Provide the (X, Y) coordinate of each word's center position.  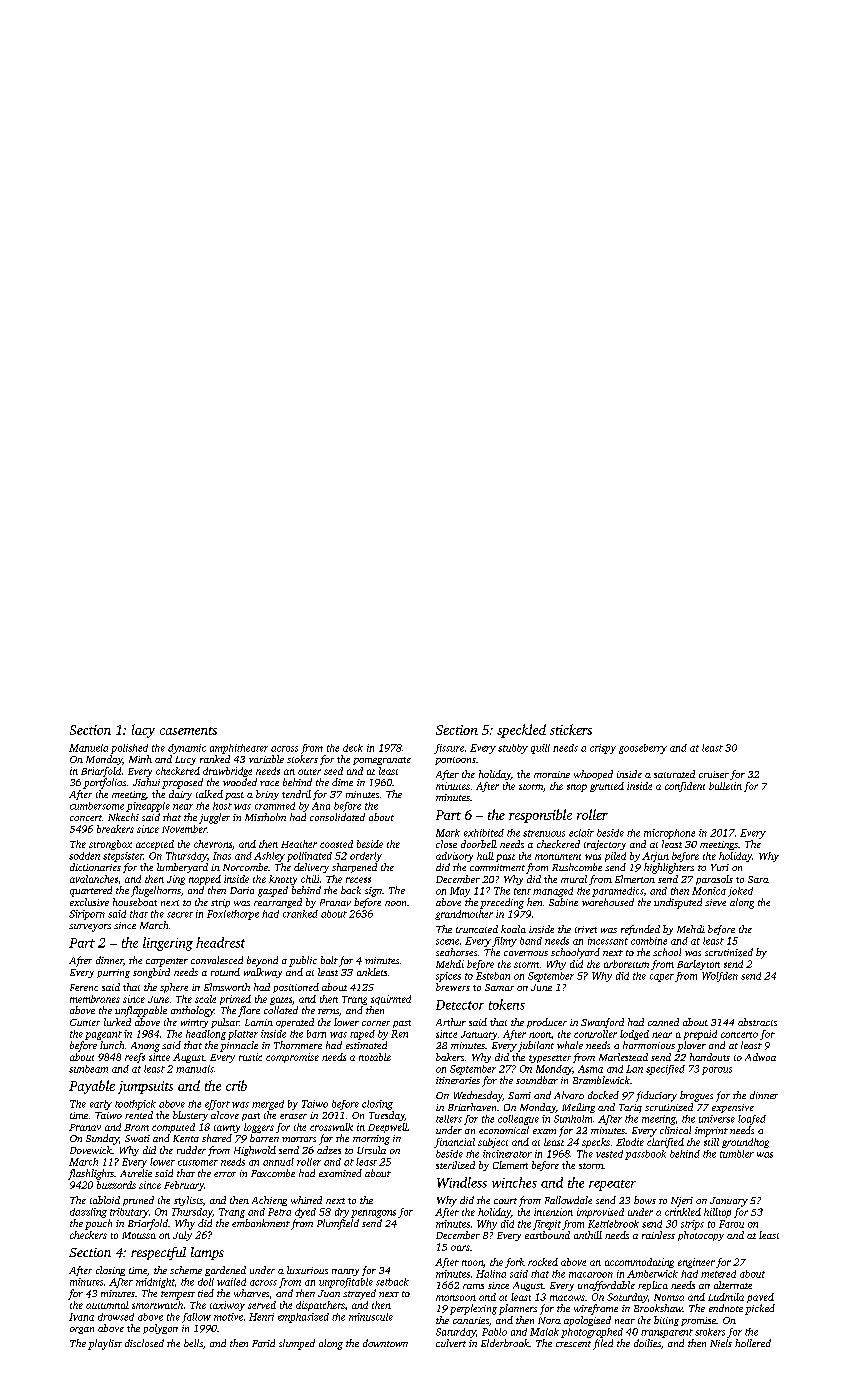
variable (266, 759)
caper (662, 978)
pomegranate (382, 761)
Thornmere (298, 1045)
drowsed (116, 1317)
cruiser (714, 774)
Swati (137, 1138)
